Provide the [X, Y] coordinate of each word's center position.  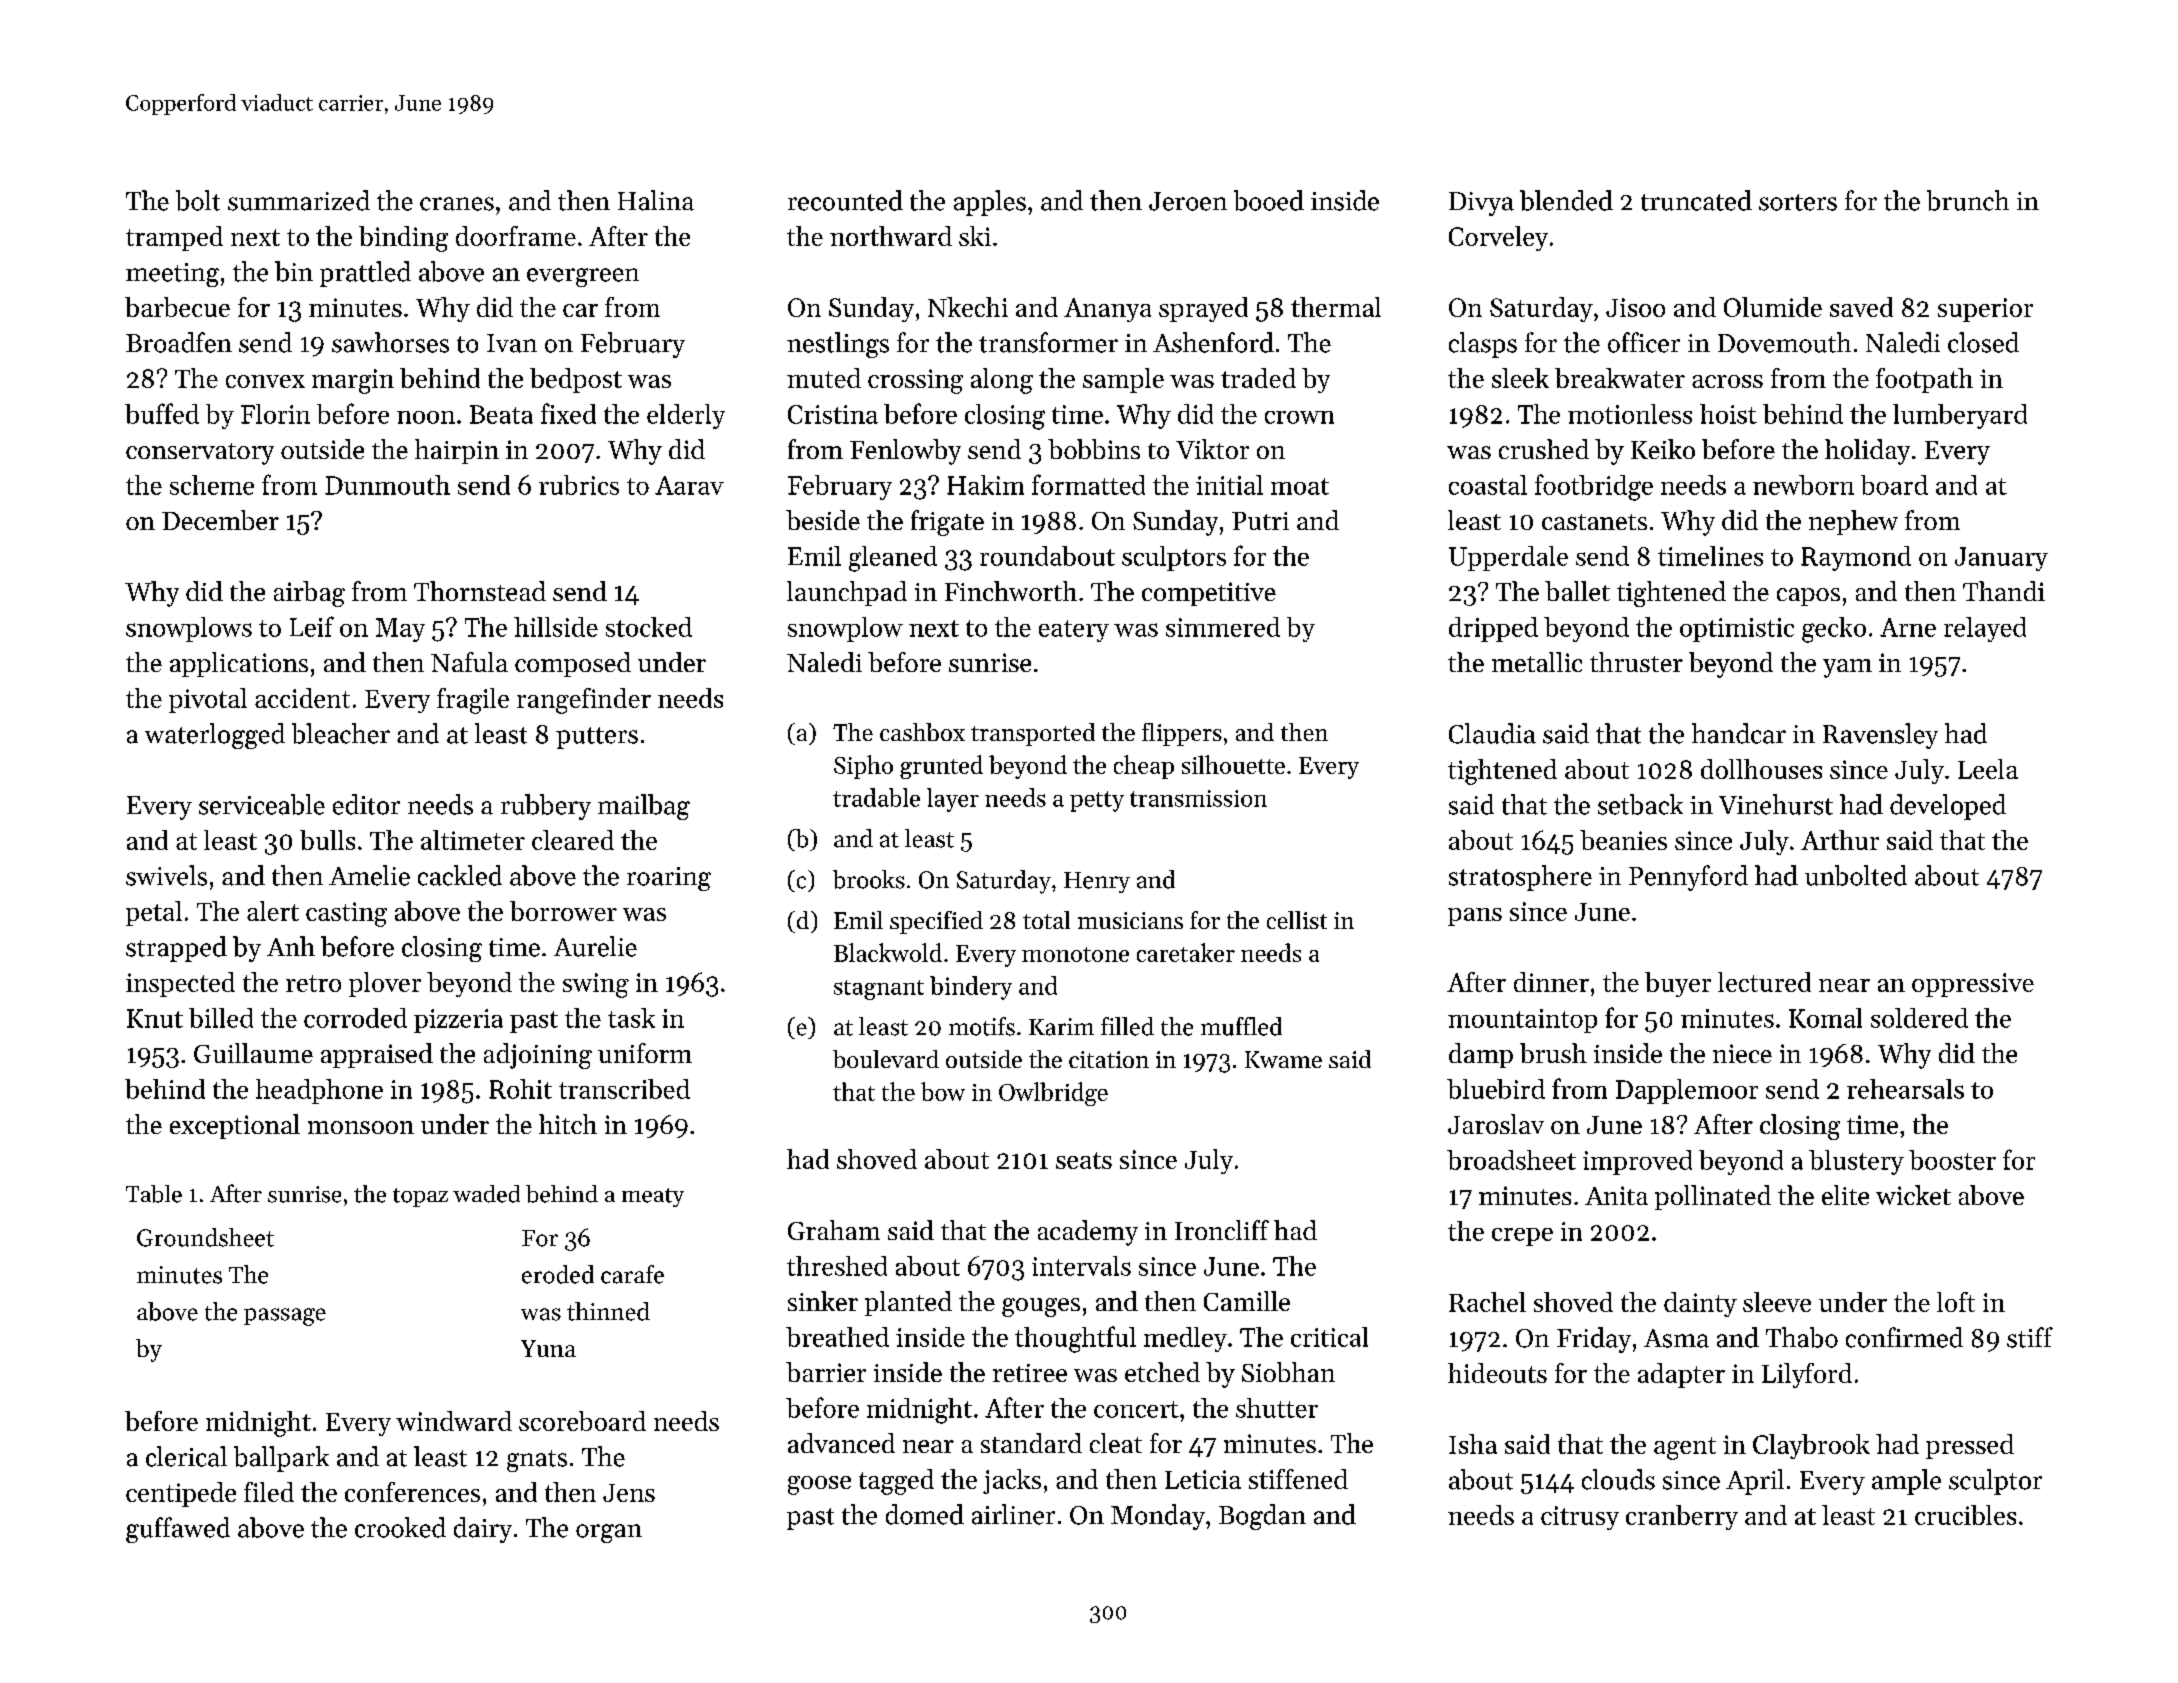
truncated [1696, 200]
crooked [400, 1527]
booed [1269, 200]
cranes [457, 204]
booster [1952, 1160]
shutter [1277, 1408]
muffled [1241, 1026]
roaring [669, 879]
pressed [1970, 1446]
